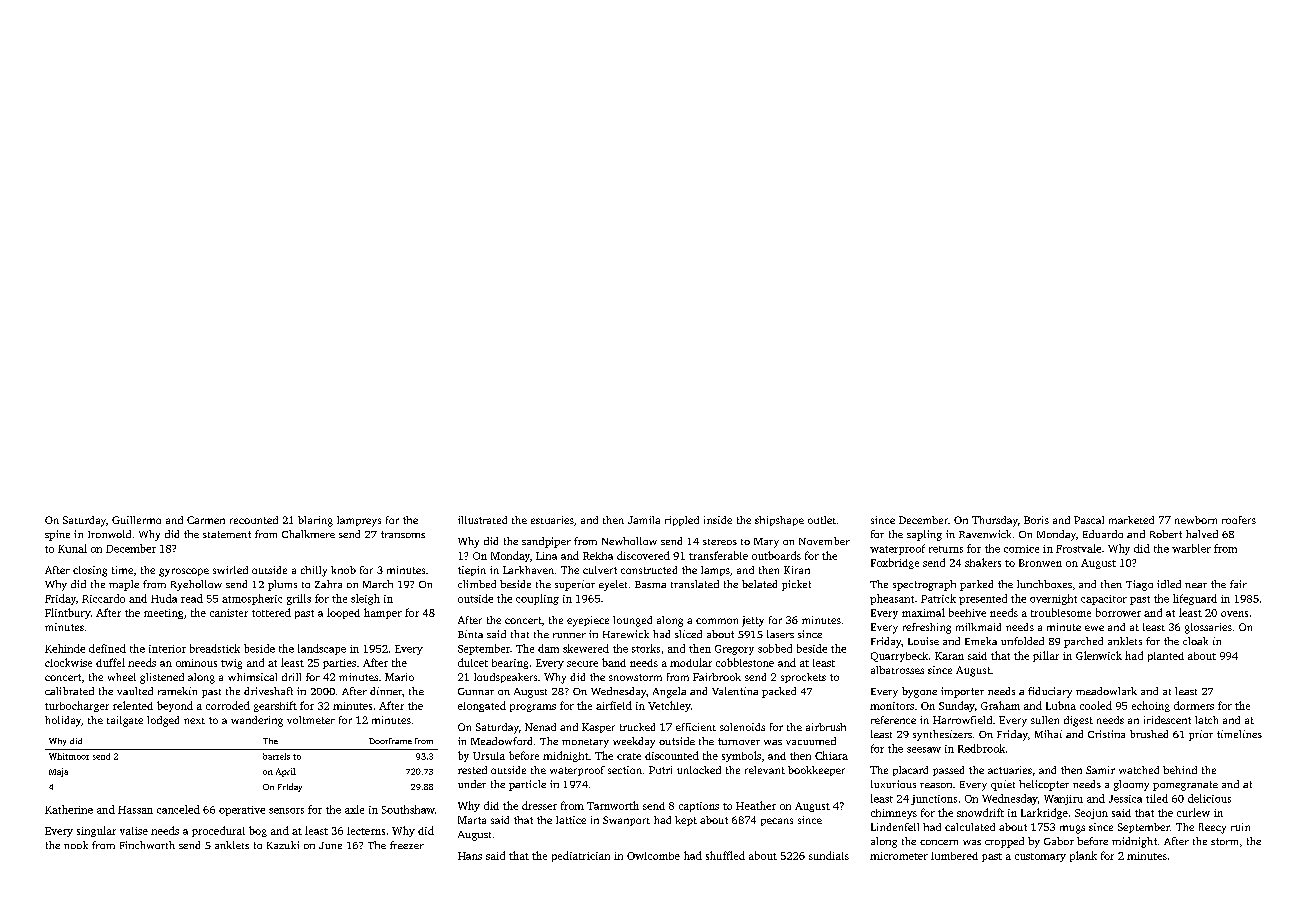 This screenshot has width=1308, height=924. What do you see at coordinates (135, 810) in the screenshot?
I see `Hassan` at bounding box center [135, 810].
